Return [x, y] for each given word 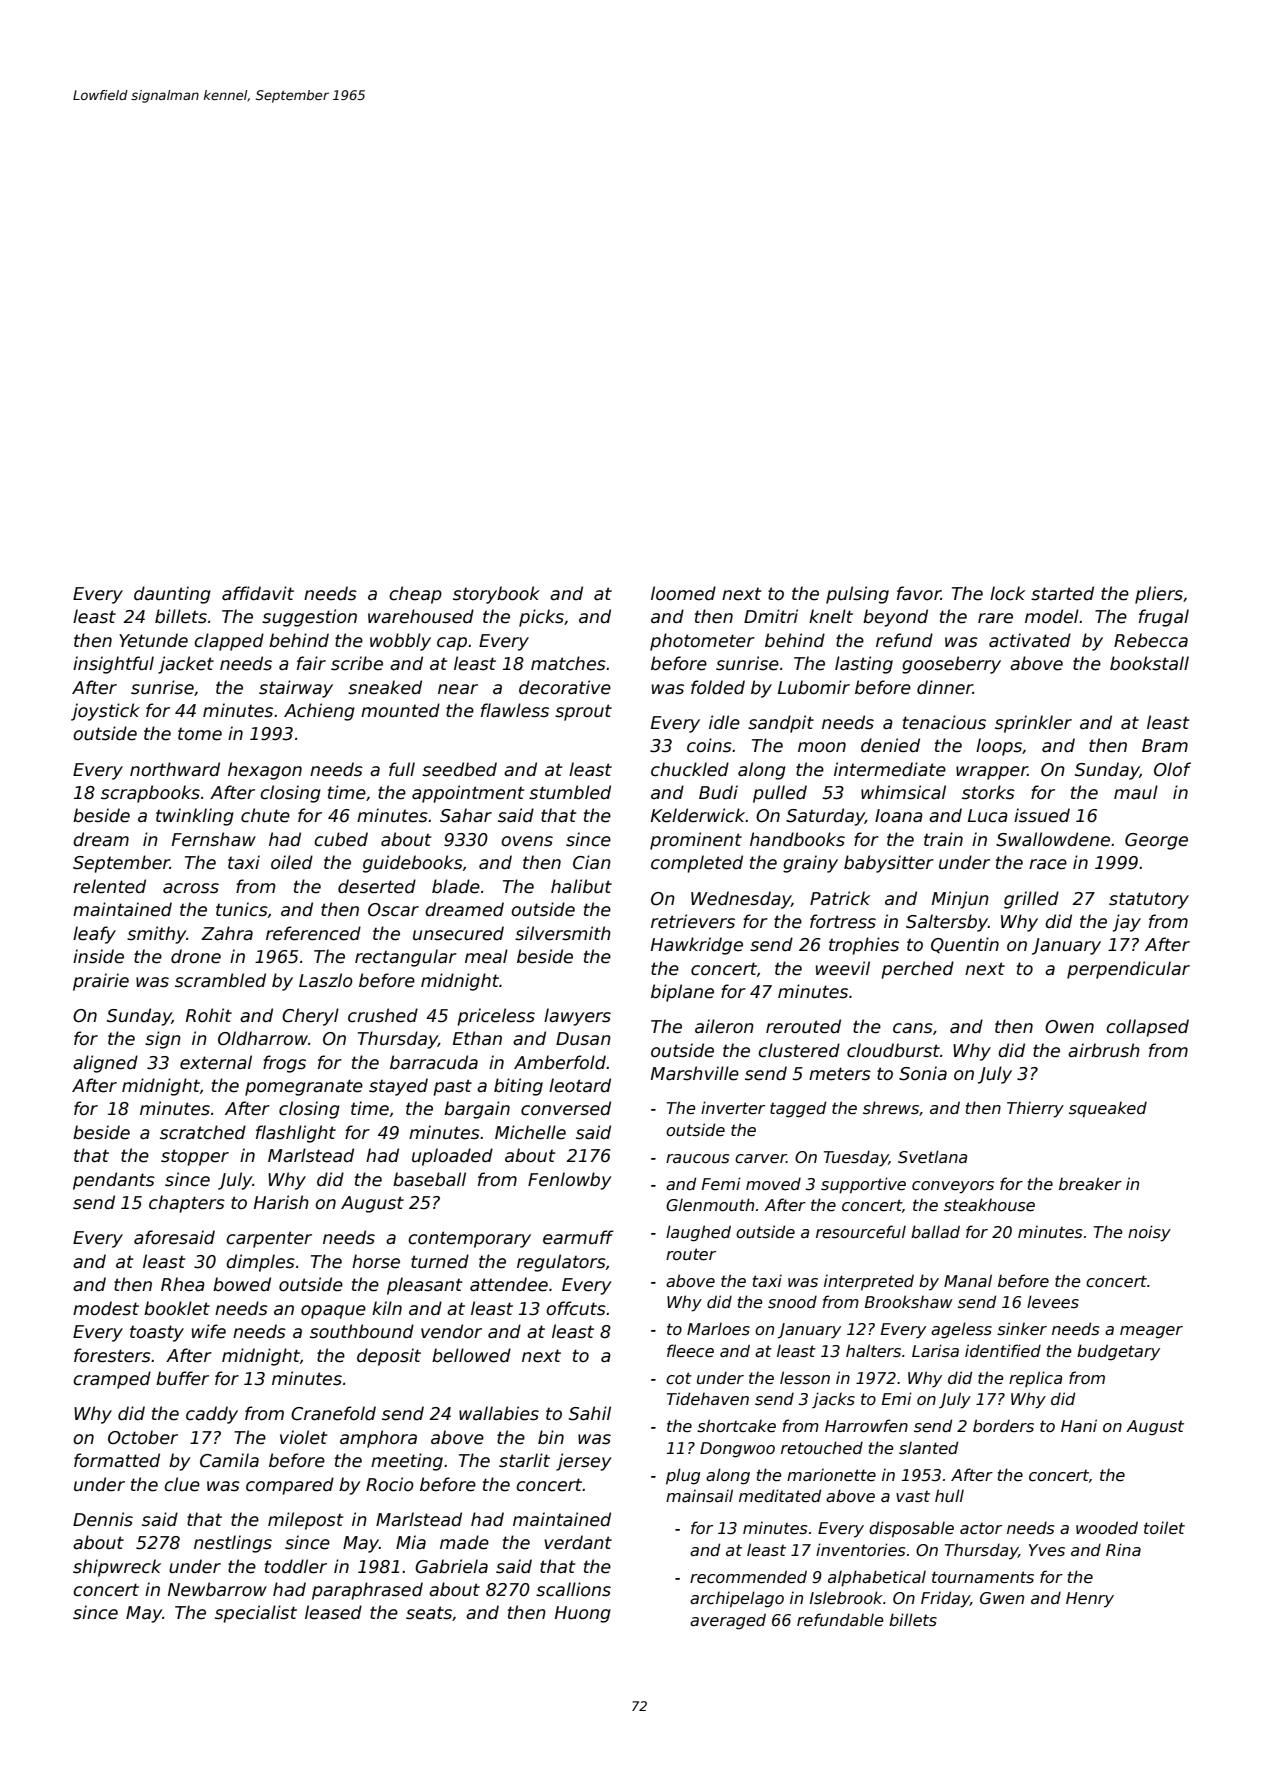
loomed [683, 593]
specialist [256, 1614]
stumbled [570, 792]
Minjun [960, 900]
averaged [728, 1621]
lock [1007, 593]
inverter [733, 1108]
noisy [1149, 1233]
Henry [1090, 1600]
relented [109, 886]
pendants [114, 1181]
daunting [172, 595]
